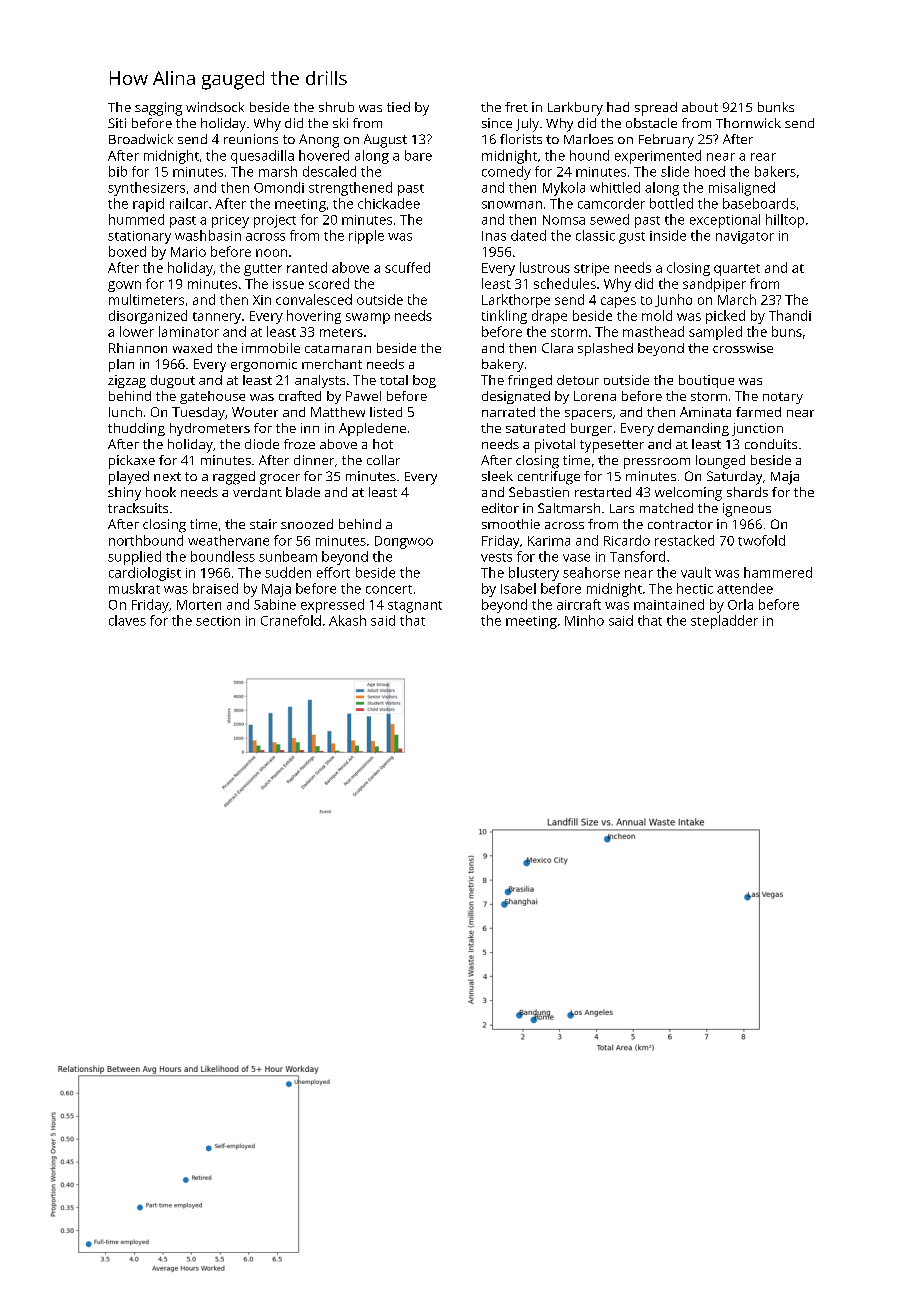  Describe the element at coordinates (199, 605) in the screenshot. I see `Morten` at that location.
